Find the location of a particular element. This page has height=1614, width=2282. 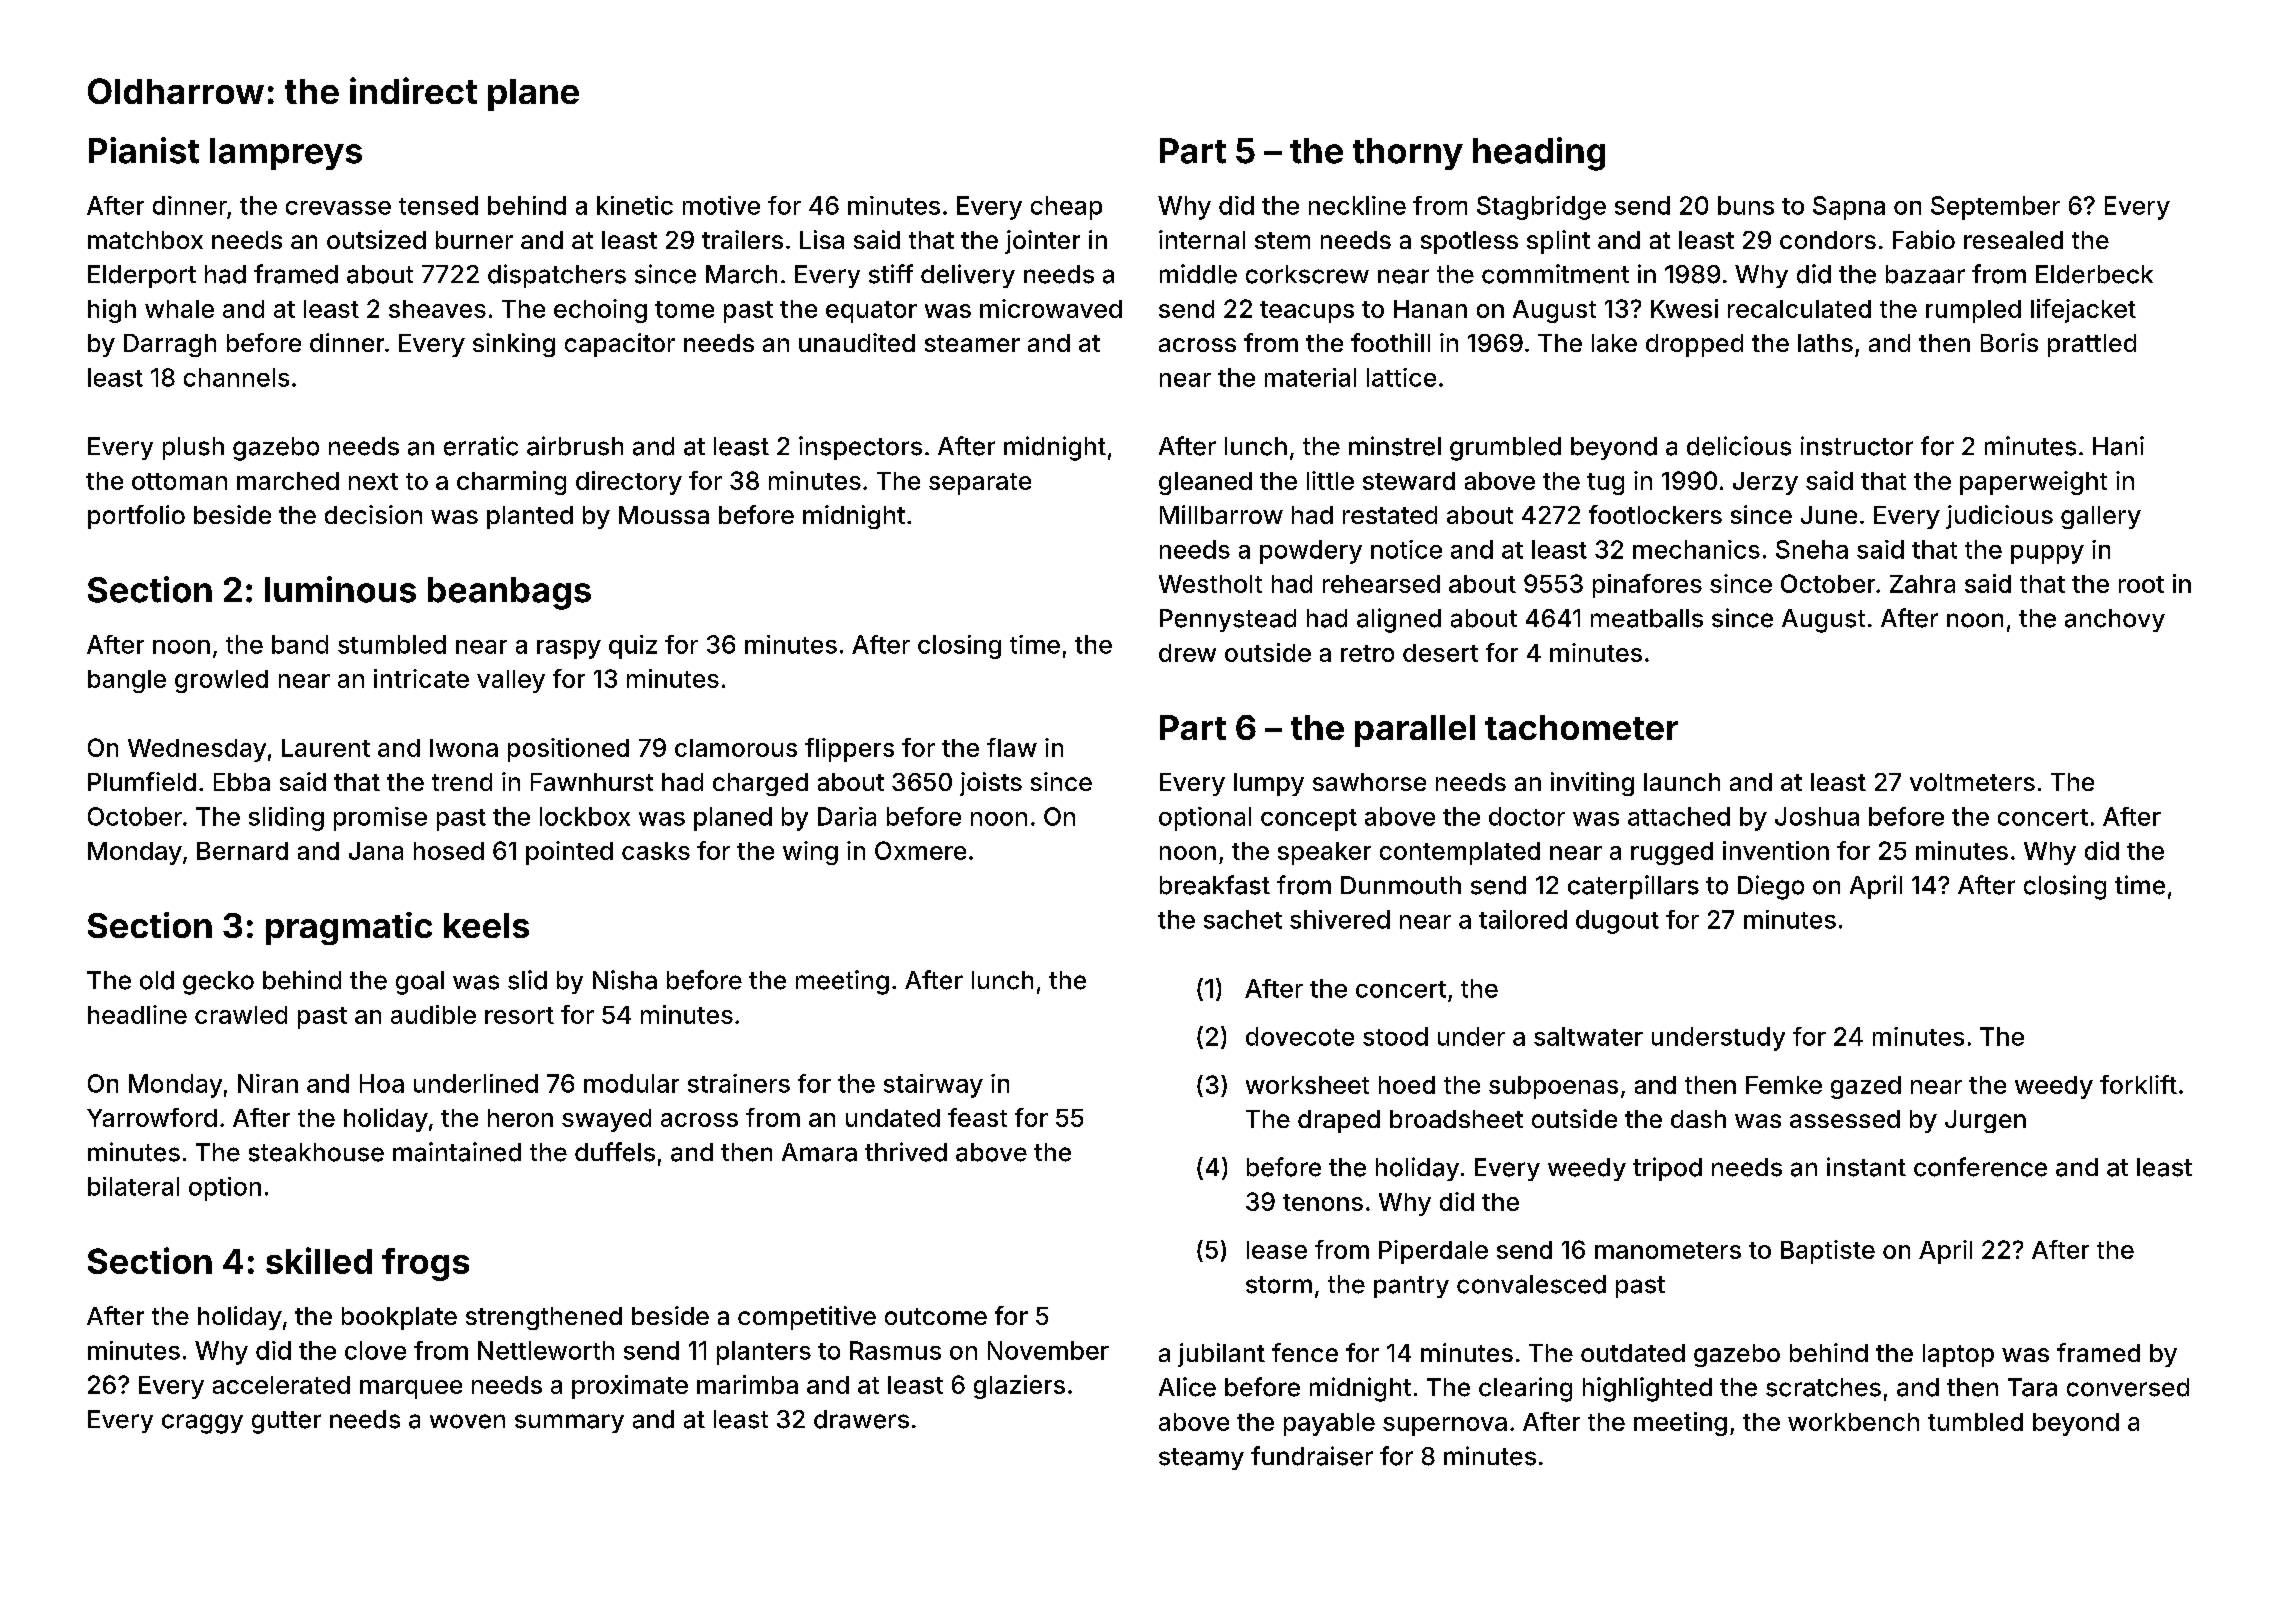

capacitor is located at coordinates (620, 345).
